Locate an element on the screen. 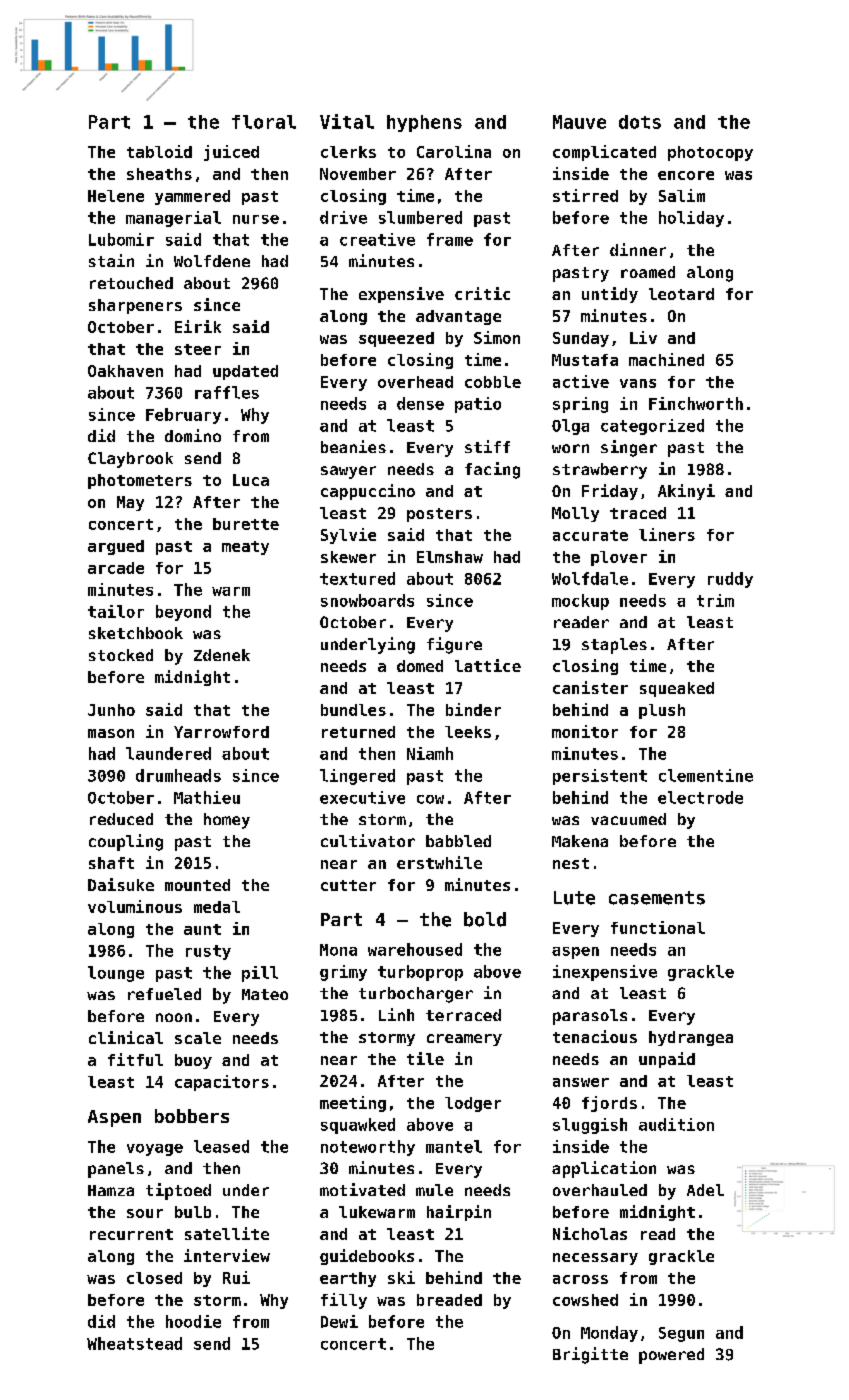 Image resolution: width=849 pixels, height=1400 pixels. Wheatstead is located at coordinates (134, 1343).
